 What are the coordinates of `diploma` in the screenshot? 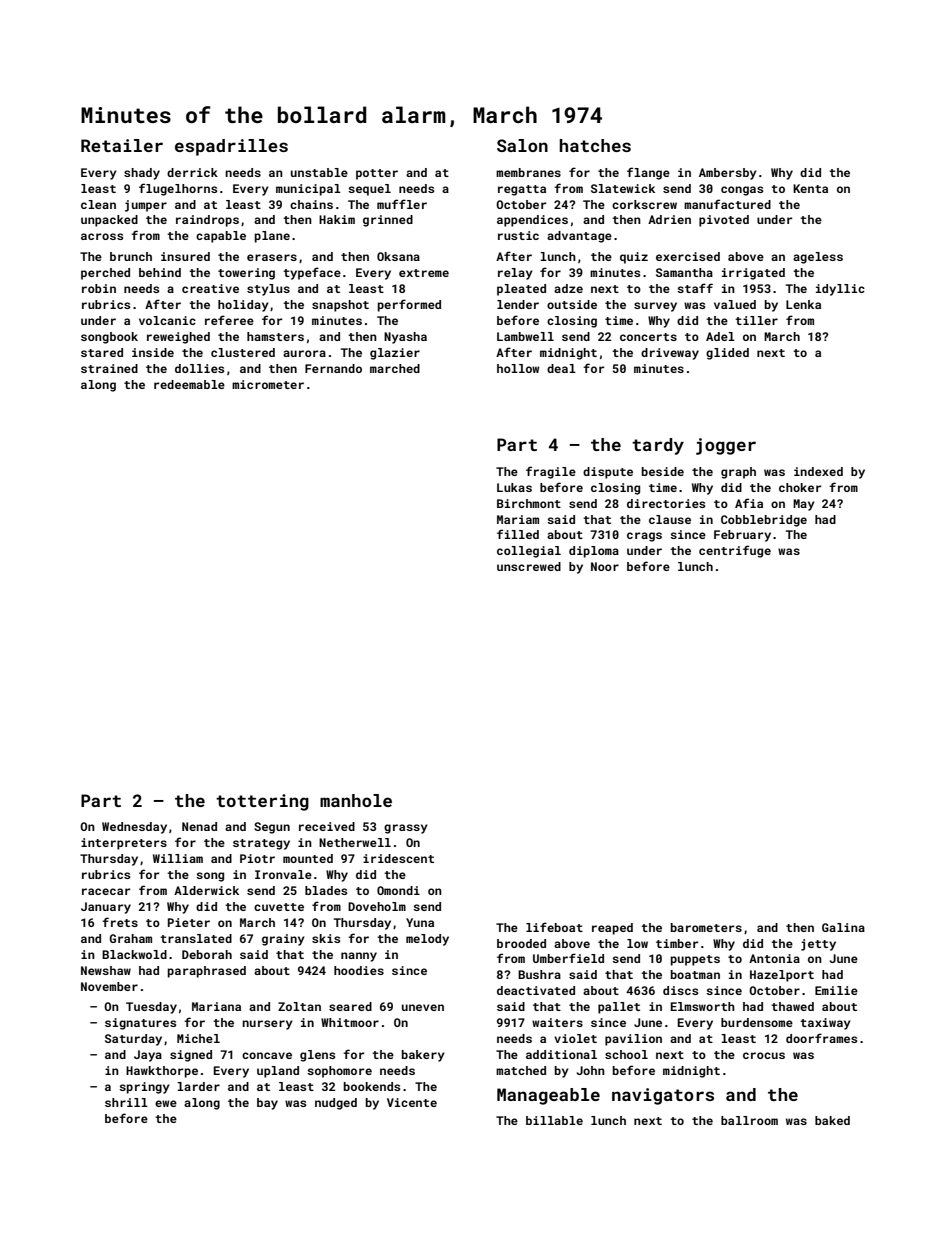 It's located at (594, 552).
